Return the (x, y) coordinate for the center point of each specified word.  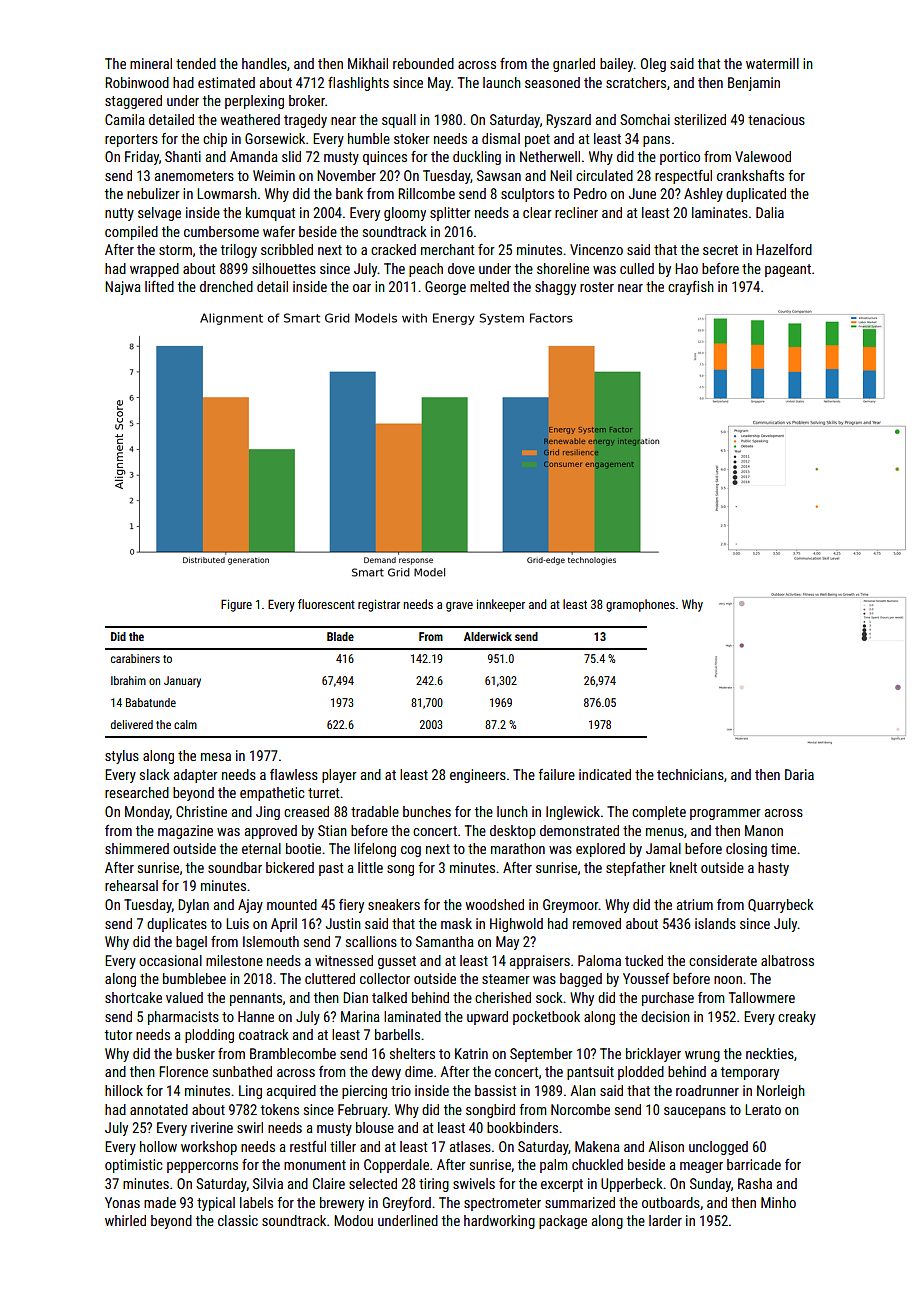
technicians (690, 774)
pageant (788, 270)
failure (557, 774)
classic (238, 1220)
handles (264, 63)
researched (137, 792)
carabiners (135, 658)
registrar (379, 605)
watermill (772, 63)
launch (502, 82)
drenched (226, 286)
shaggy (555, 288)
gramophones (640, 605)
